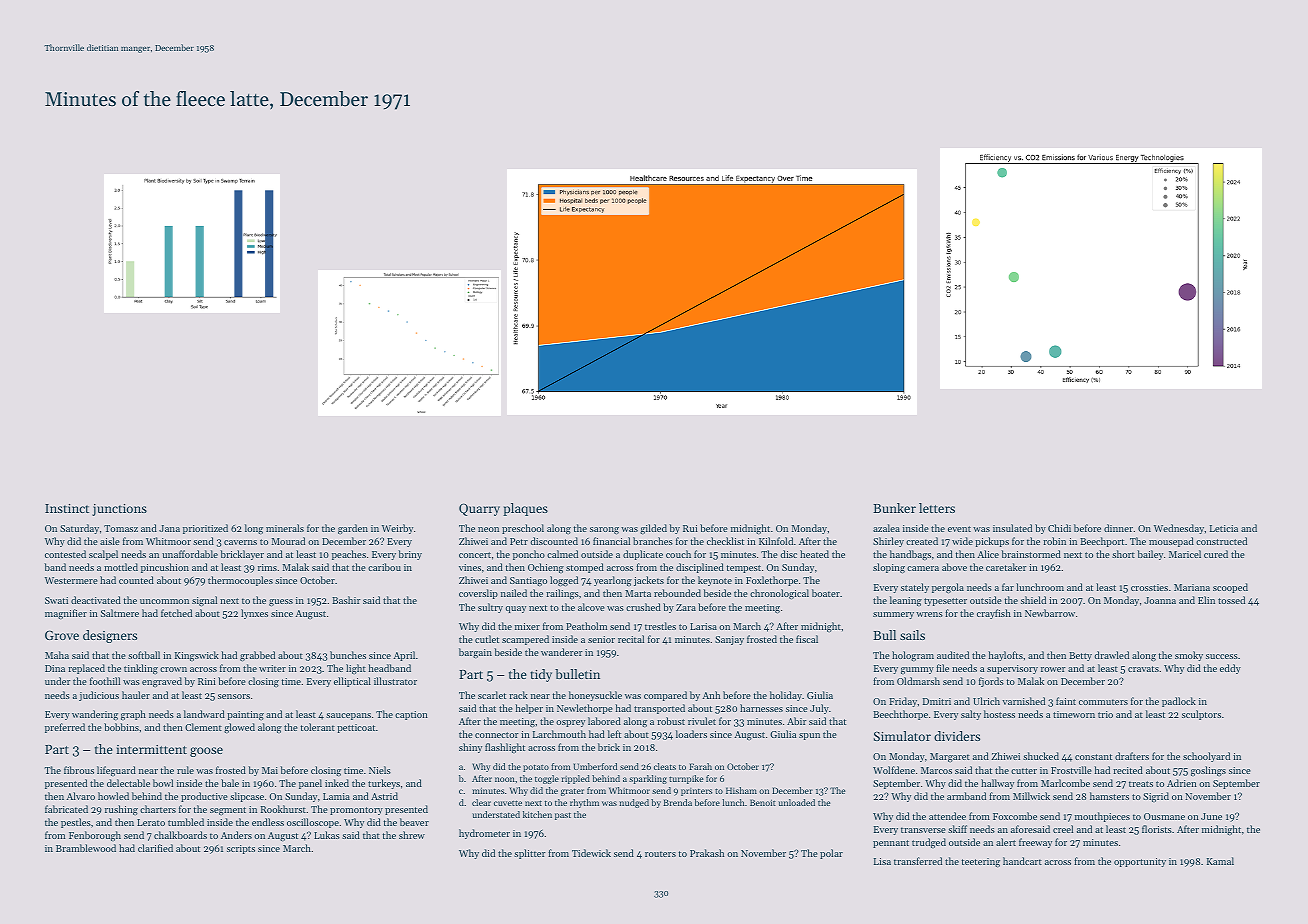 The height and width of the document is (924, 1308). I want to click on Sigrid, so click(1156, 797).
